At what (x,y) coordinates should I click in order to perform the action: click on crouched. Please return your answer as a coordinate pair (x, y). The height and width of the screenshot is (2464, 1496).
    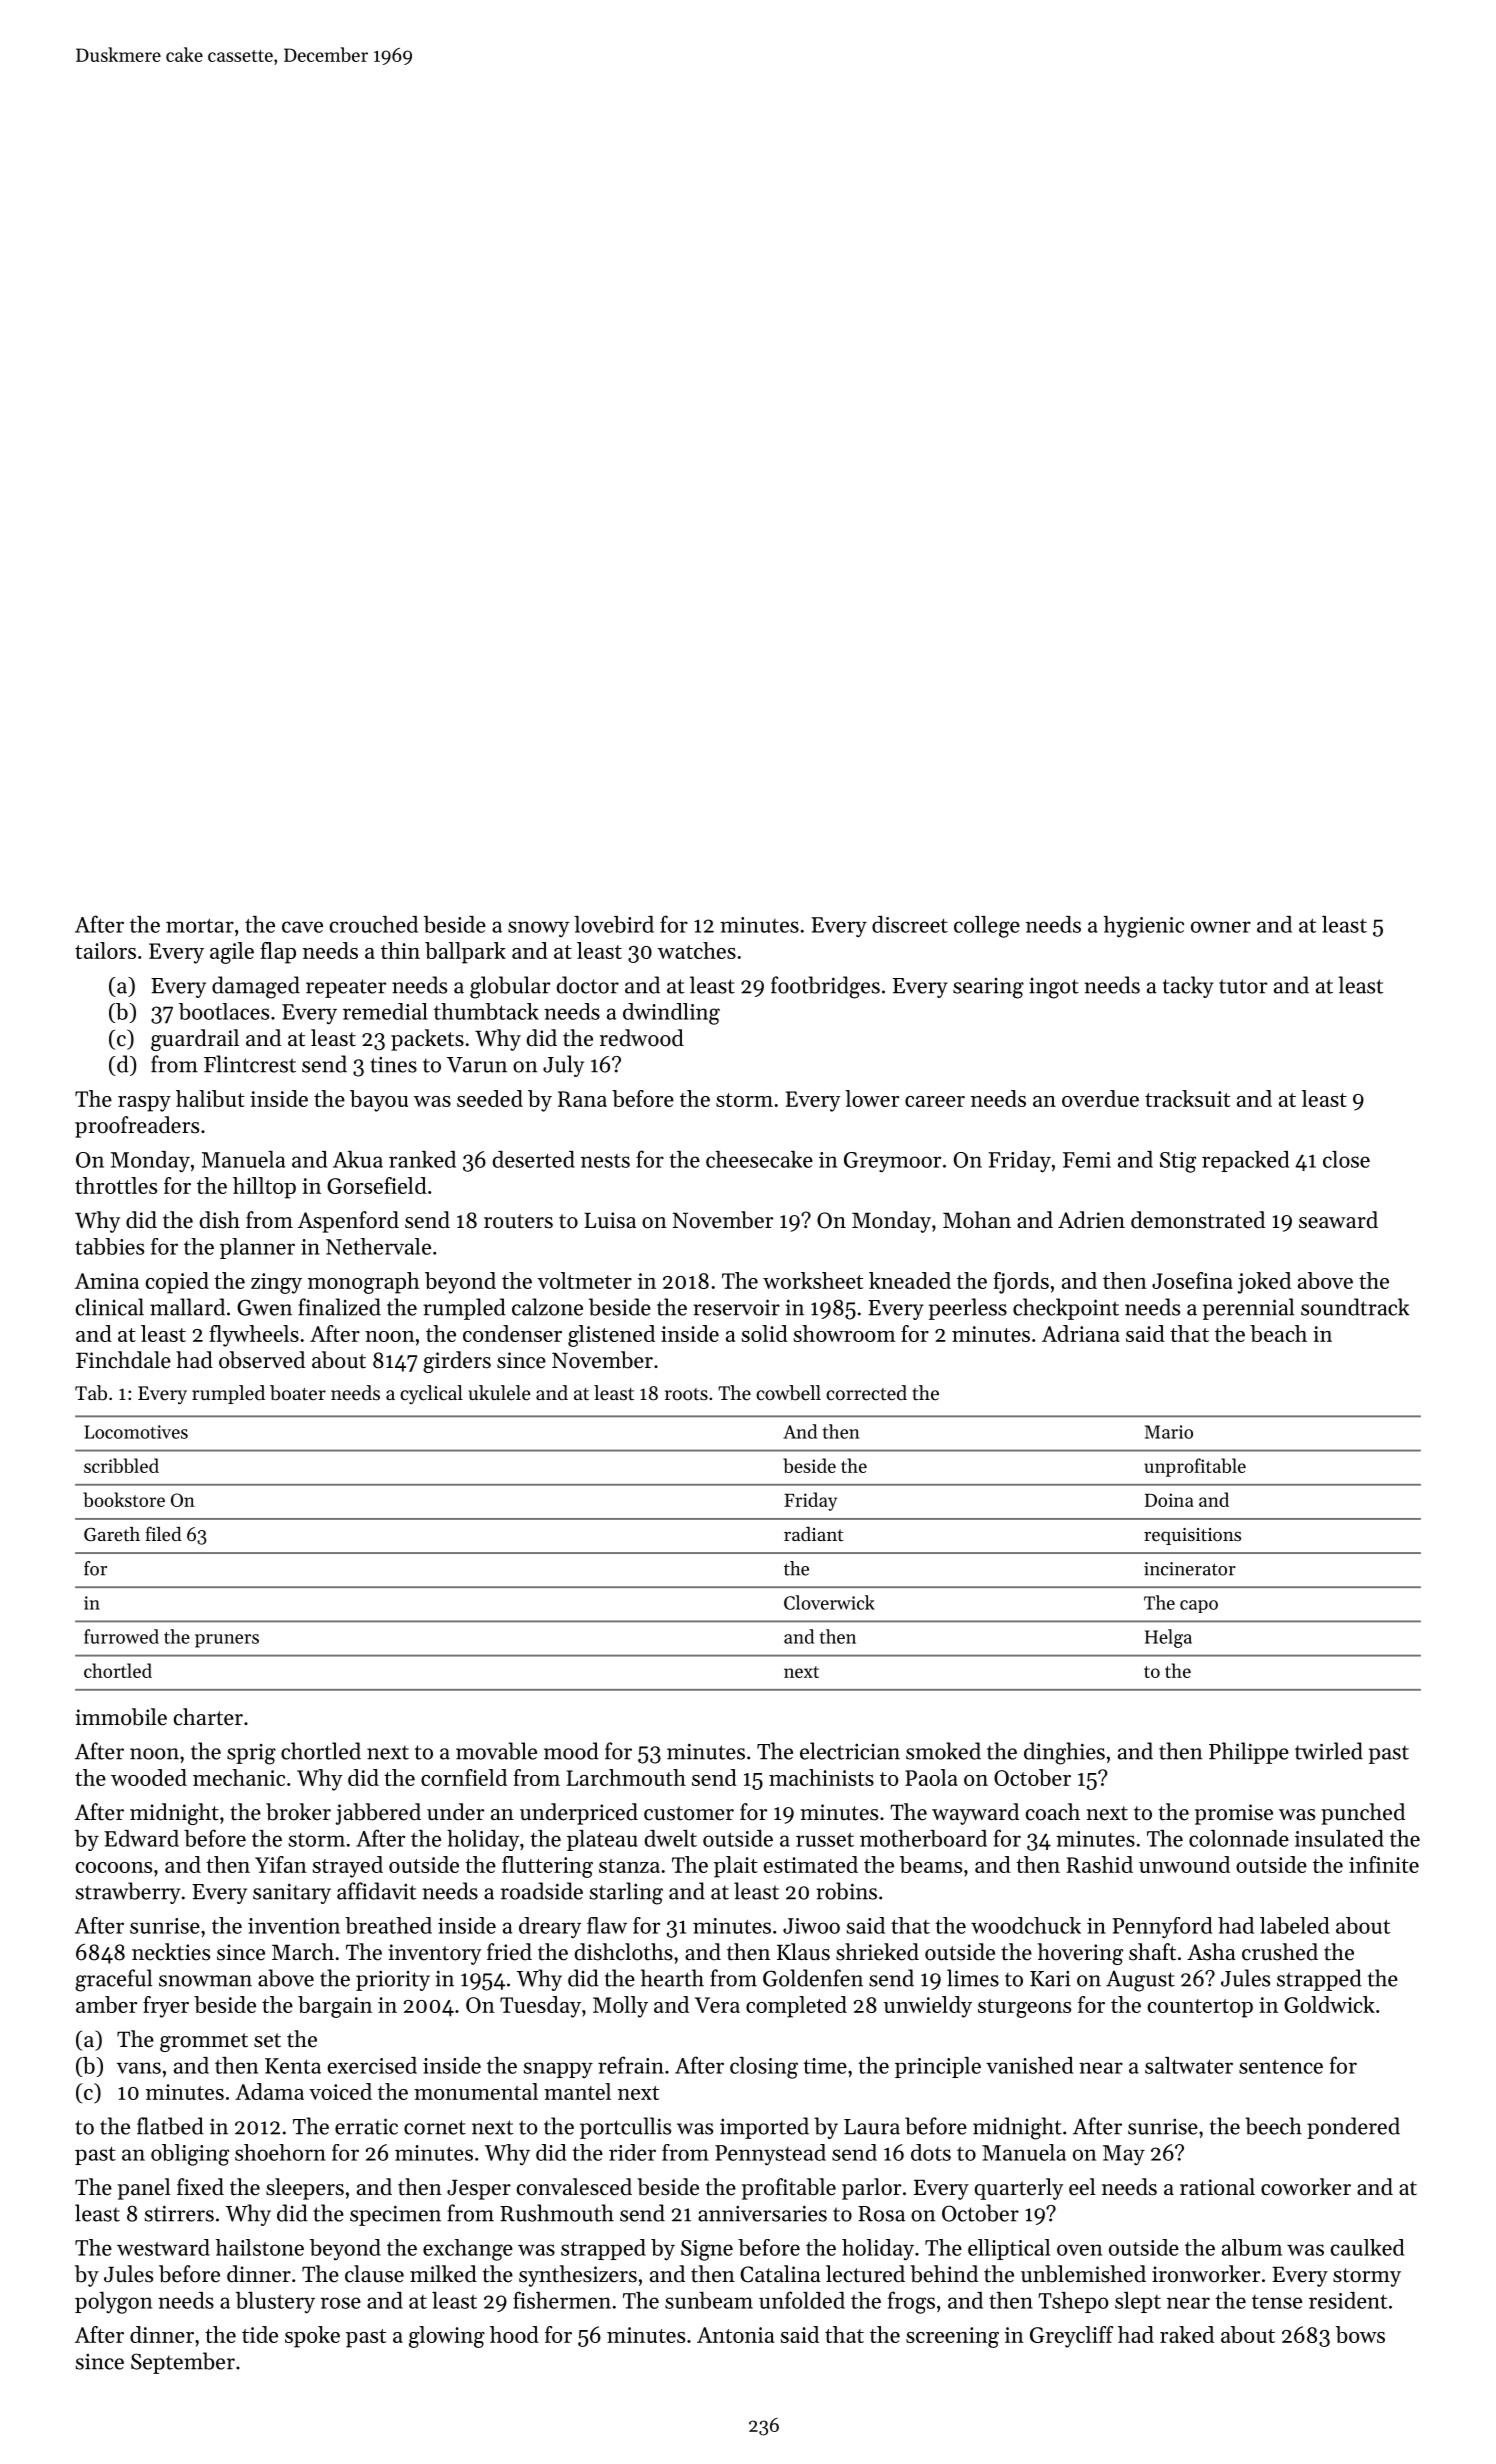
    Looking at the image, I should click on (374, 924).
